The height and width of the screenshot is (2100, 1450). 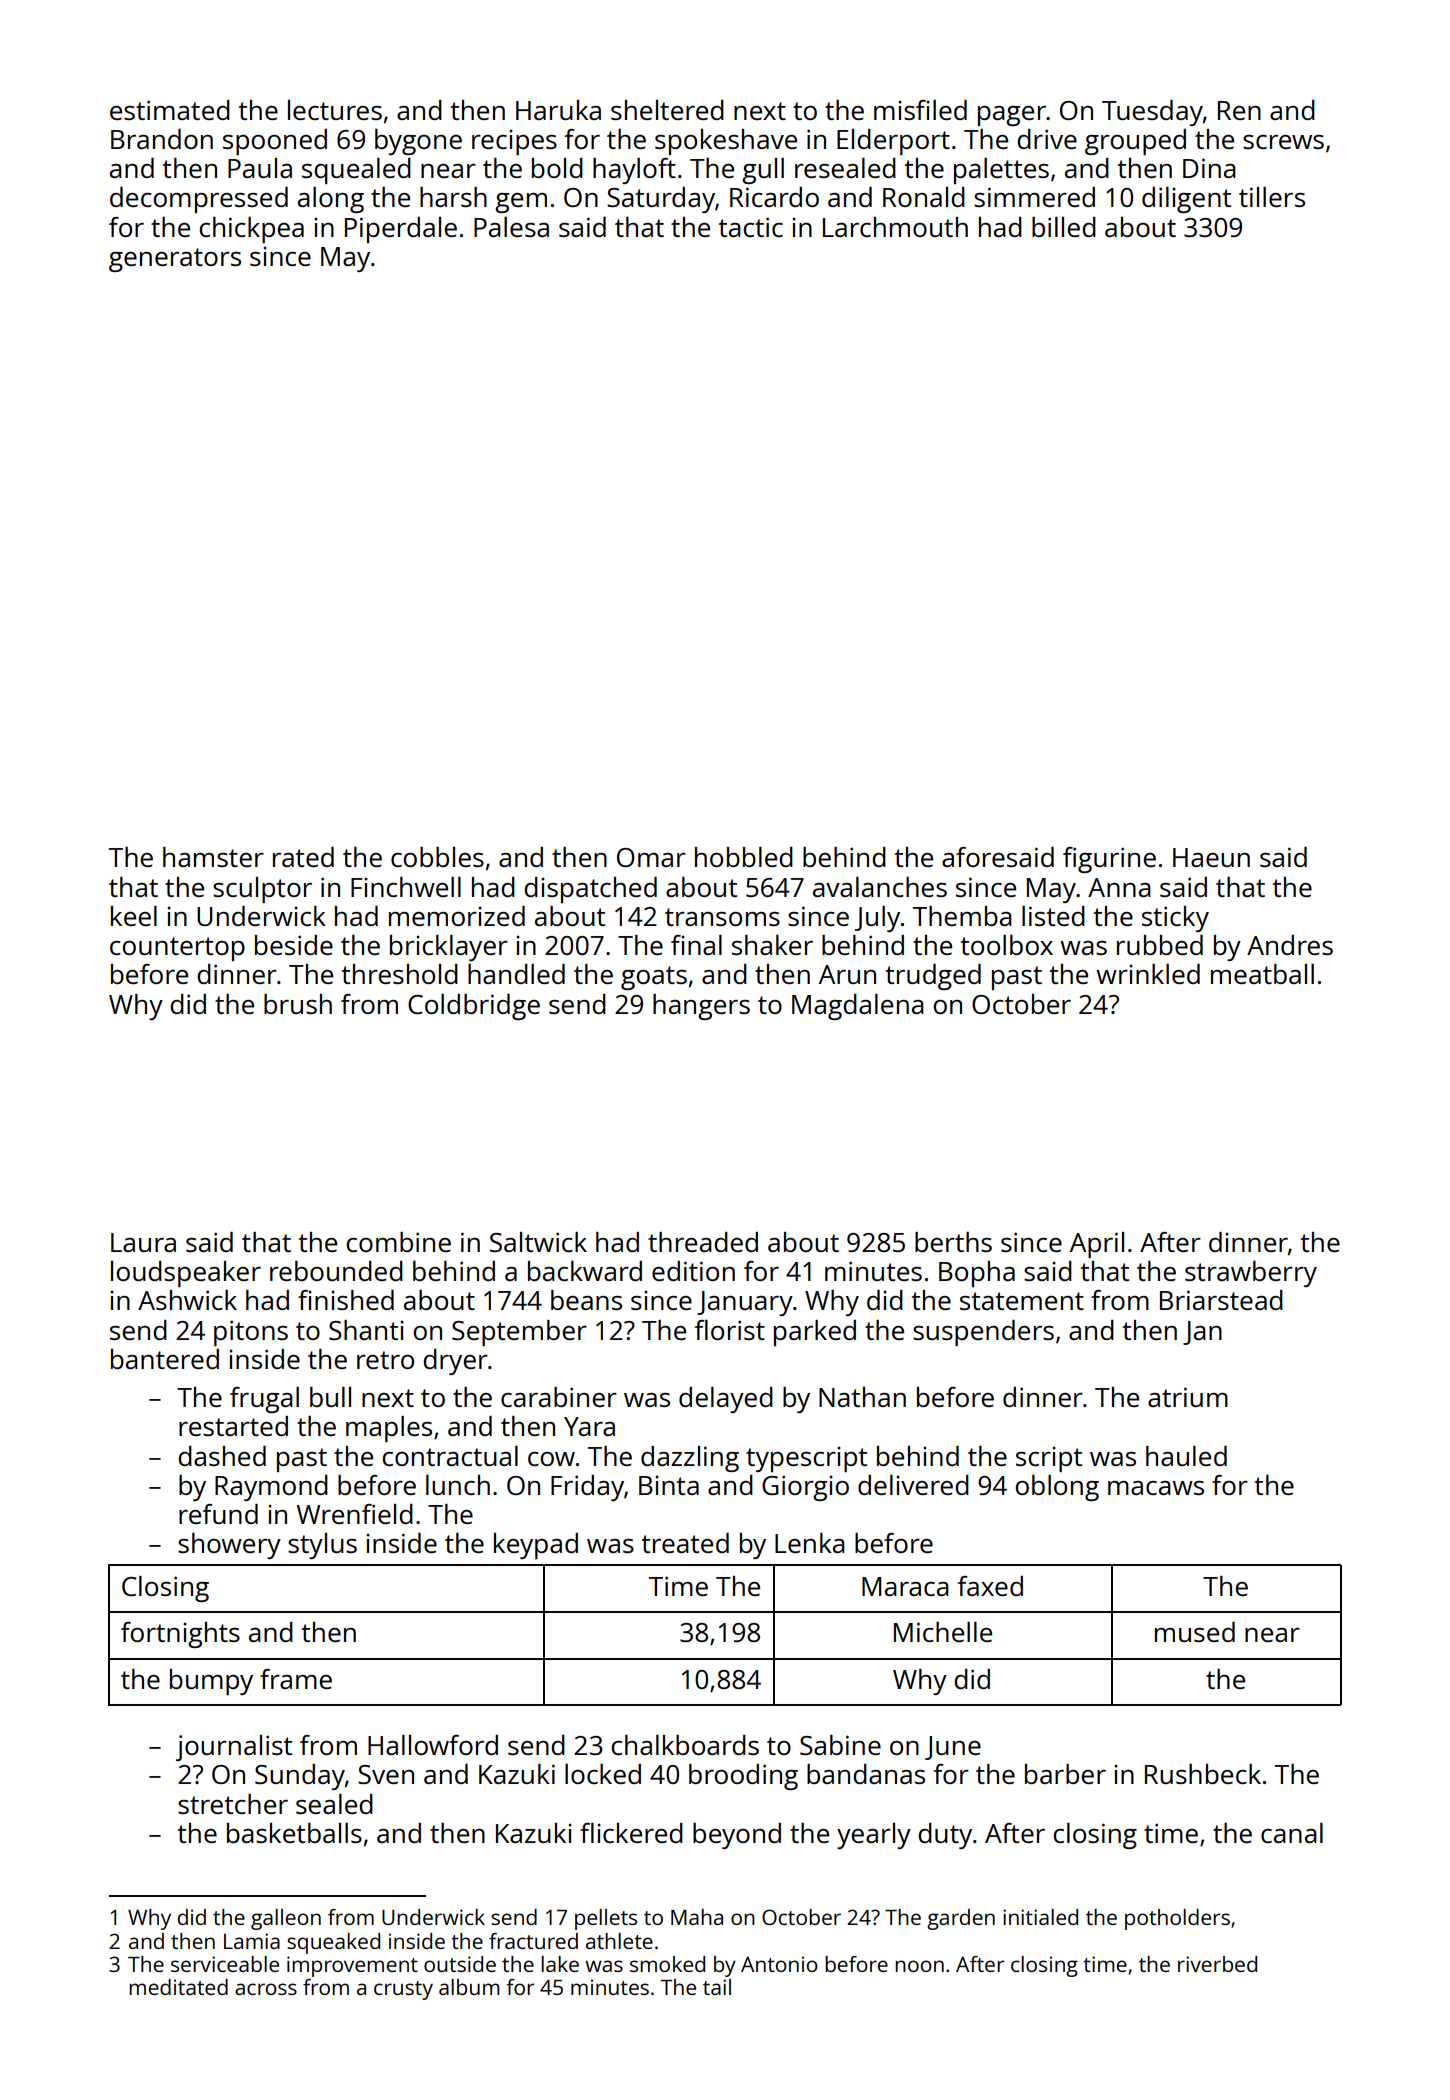 I want to click on lectures, so click(x=335, y=110).
